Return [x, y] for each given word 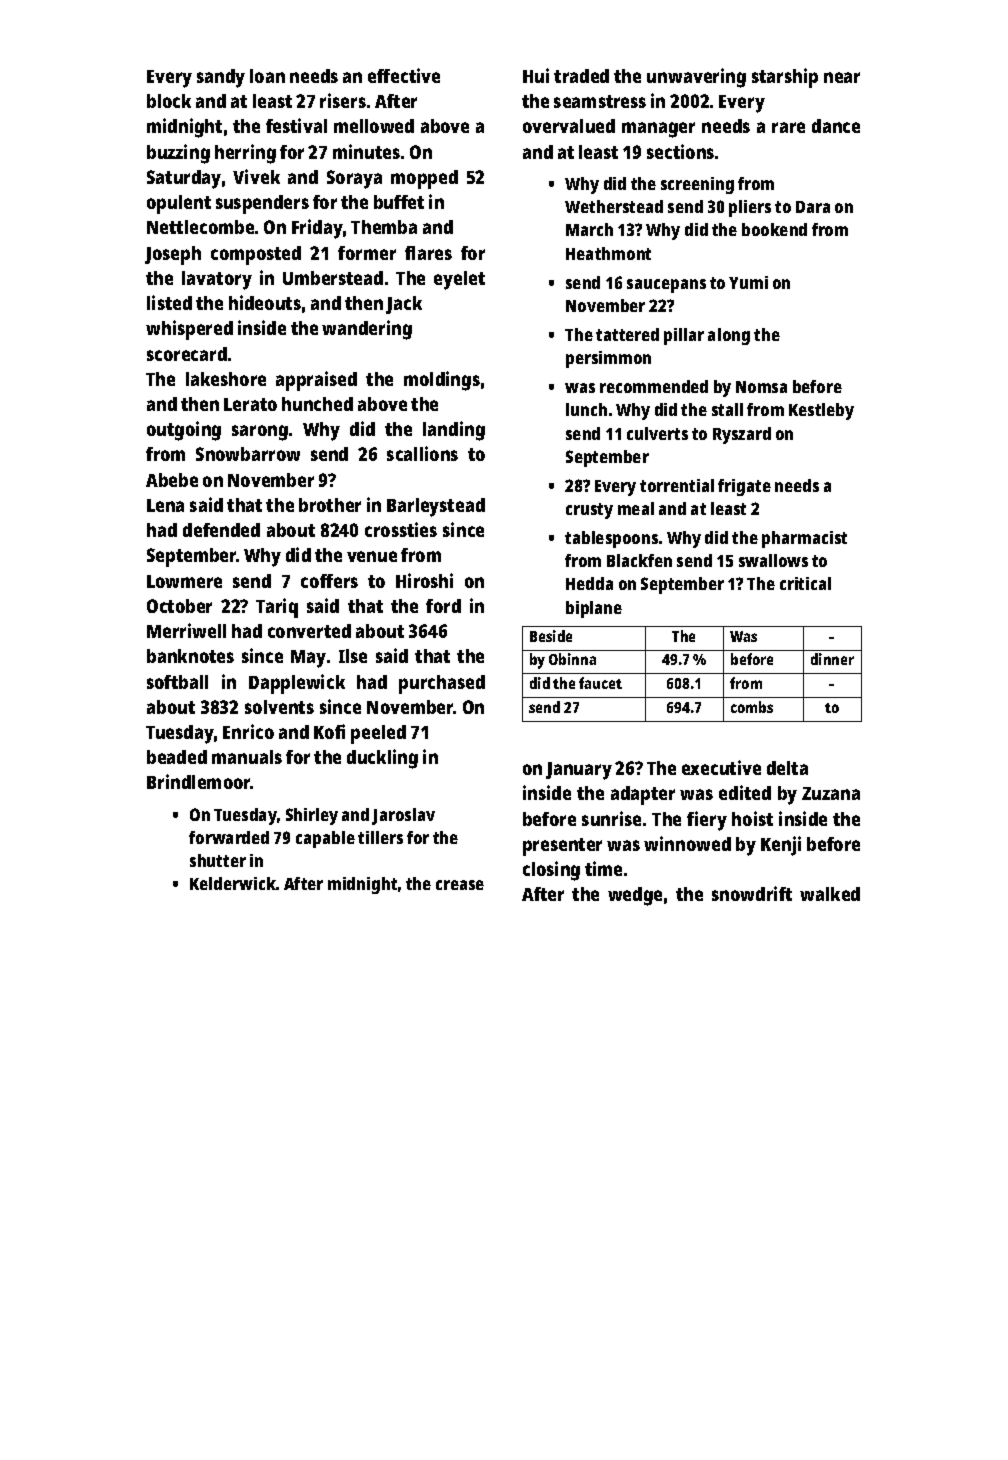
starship [785, 78]
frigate [744, 487]
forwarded [229, 837]
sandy [221, 78]
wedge [635, 896]
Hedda [589, 583]
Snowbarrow [248, 454]
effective [404, 75]
